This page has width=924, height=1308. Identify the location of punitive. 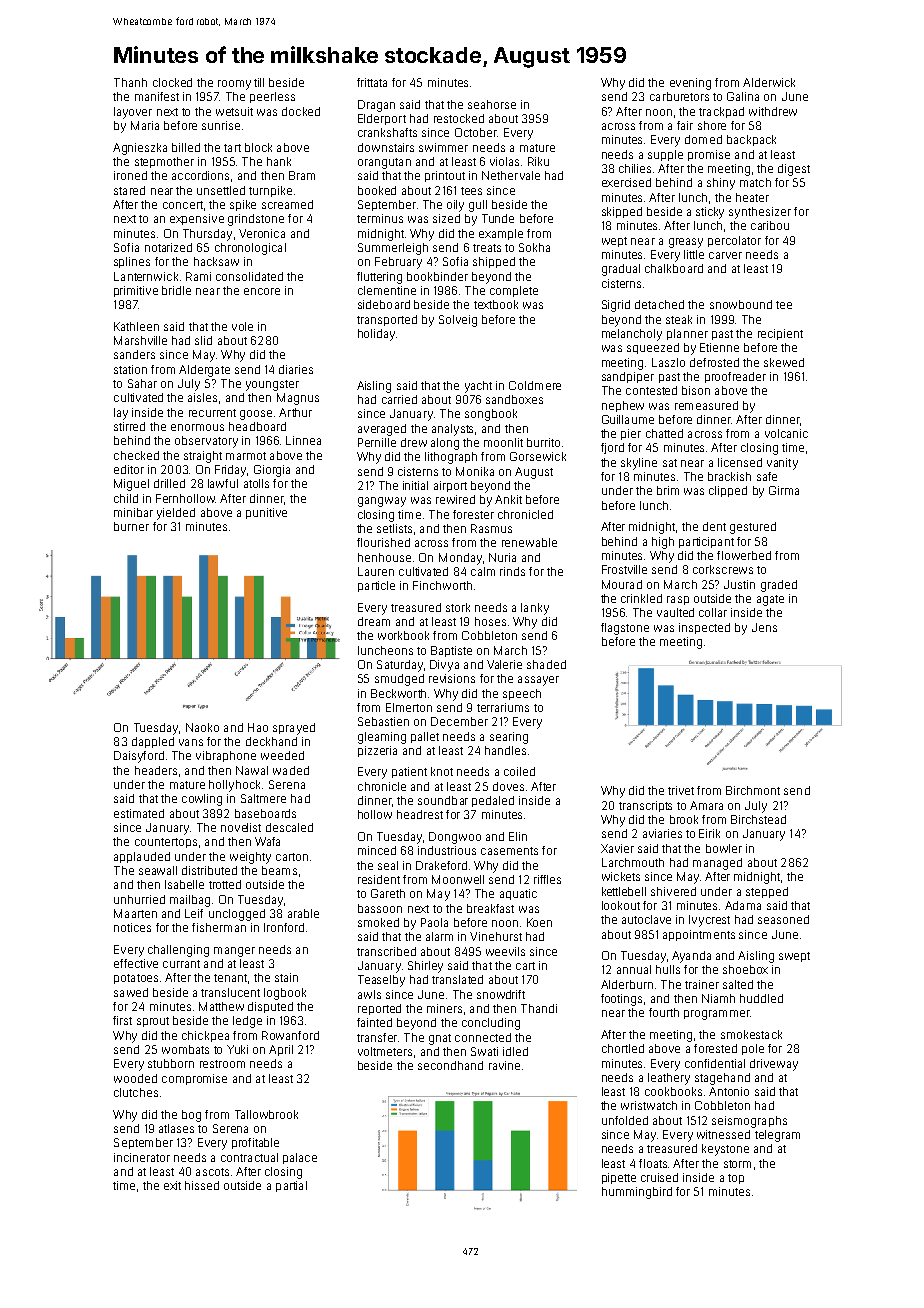
(266, 513).
